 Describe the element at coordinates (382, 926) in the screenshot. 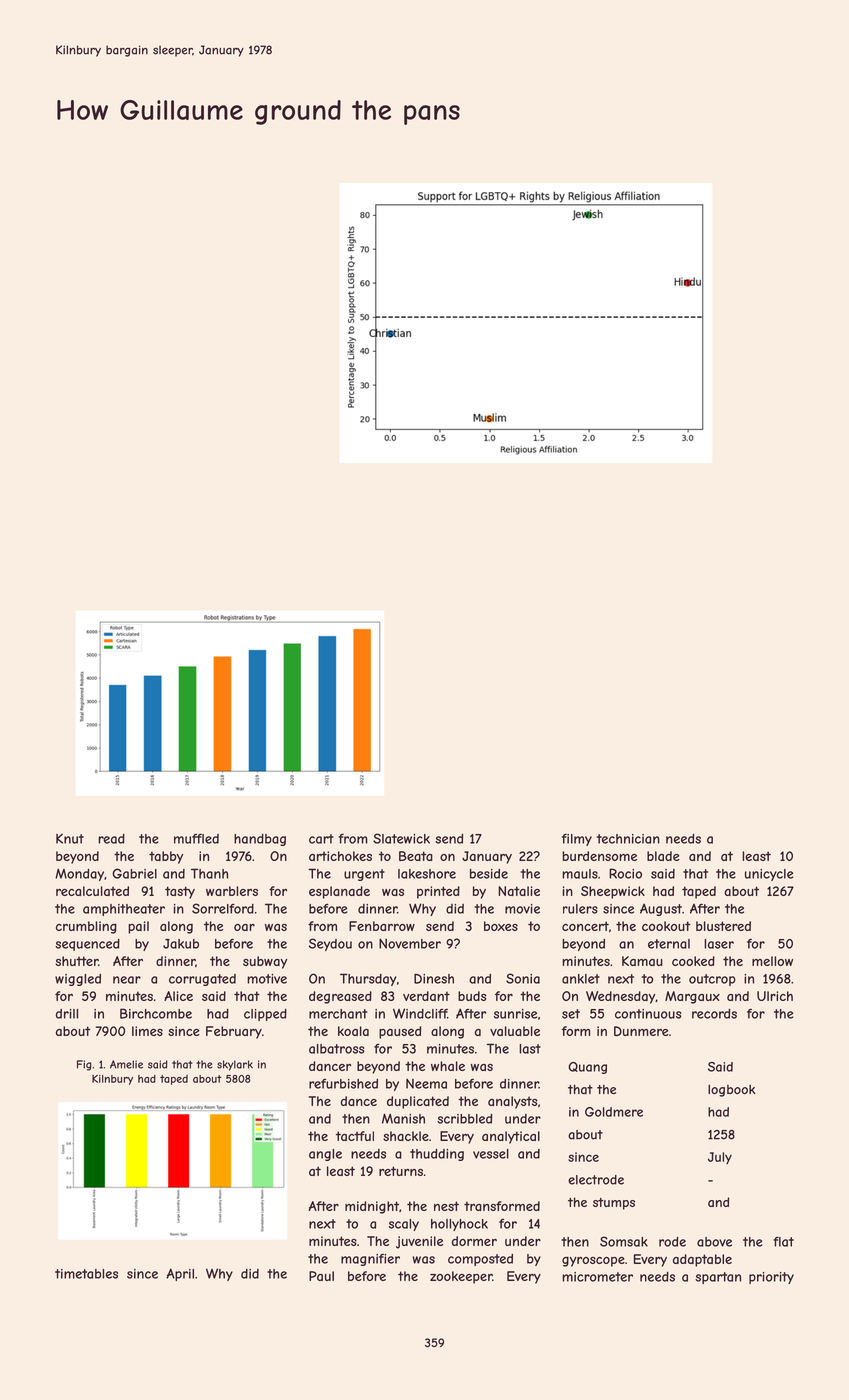

I see `Fenbarrow` at that location.
